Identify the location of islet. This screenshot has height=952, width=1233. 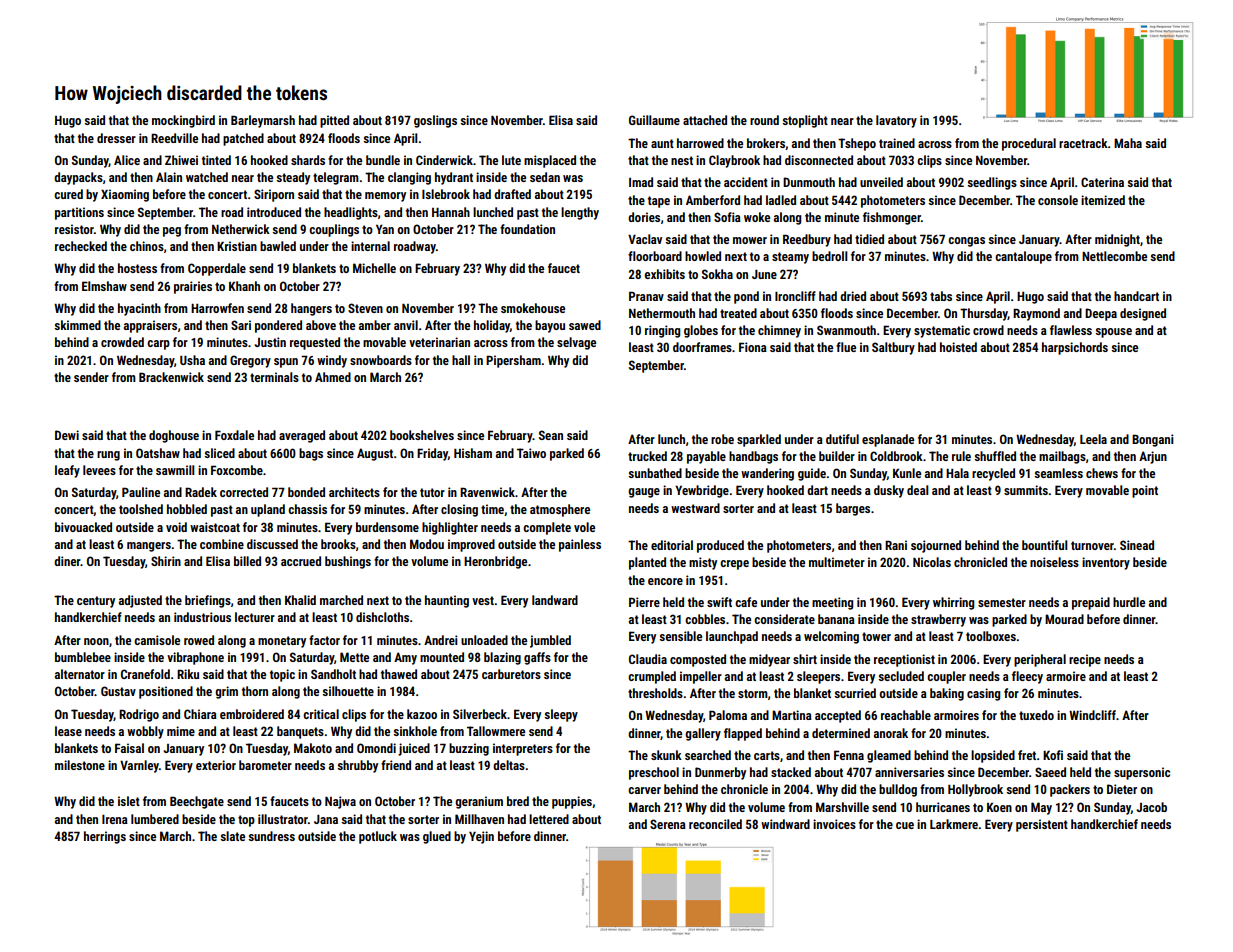
(129, 801).
